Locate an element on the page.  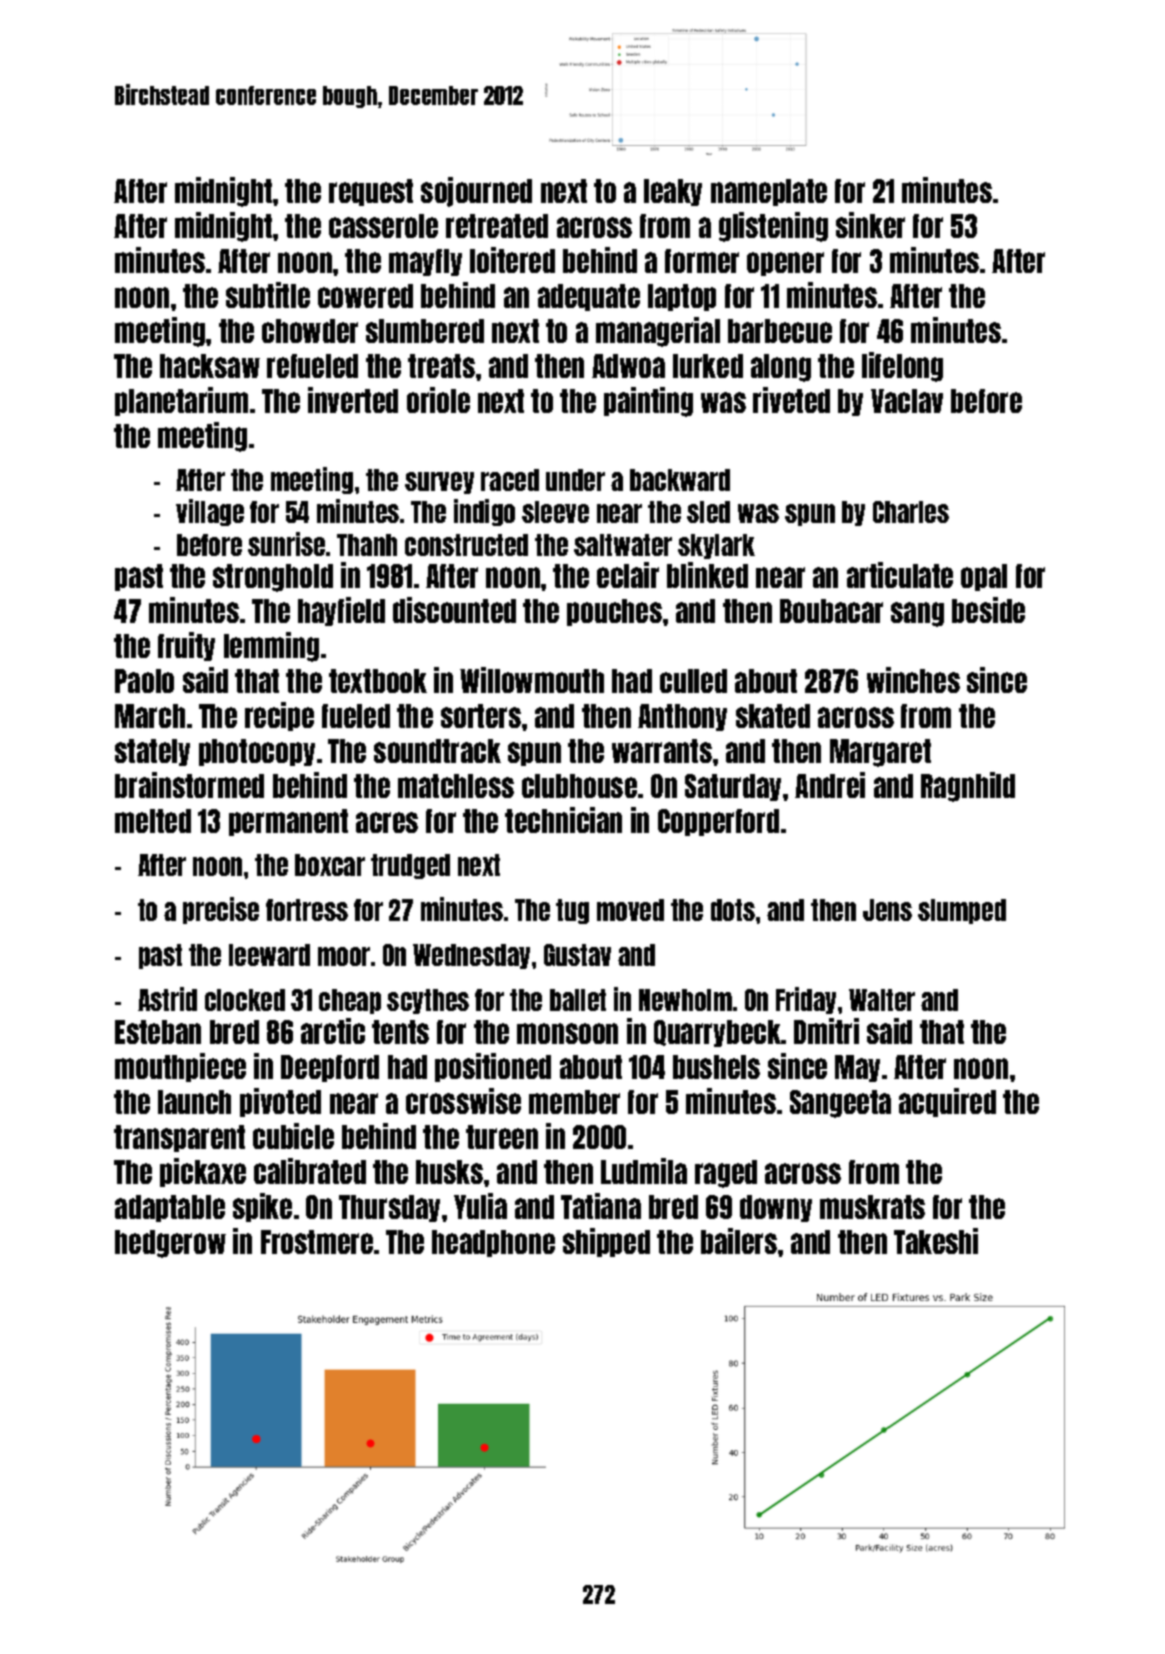
mouthpiece is located at coordinates (180, 1067).
